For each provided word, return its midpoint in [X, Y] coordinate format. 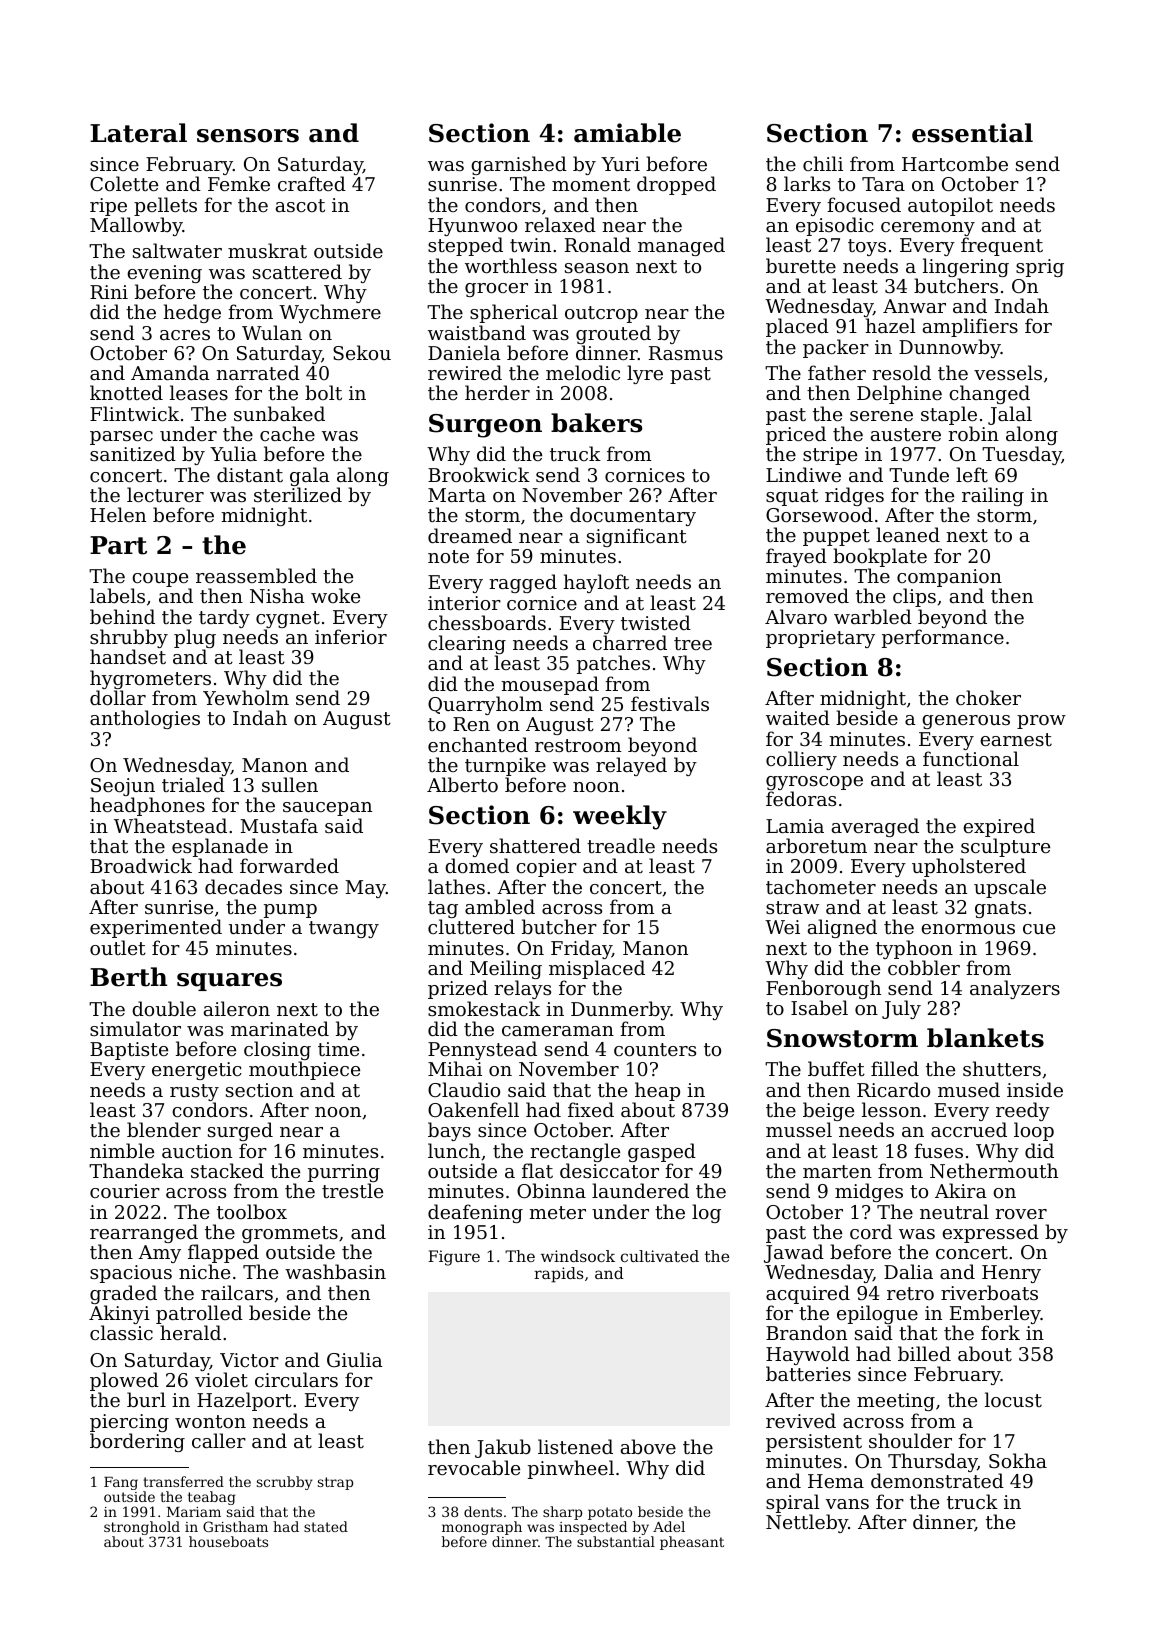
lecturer [165, 494]
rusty [194, 1092]
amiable [627, 133]
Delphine [899, 394]
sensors [248, 136]
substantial [616, 1541]
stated [326, 1526]
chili [823, 163]
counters [655, 1049]
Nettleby [807, 1523]
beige [828, 1112]
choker [988, 697]
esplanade [220, 848]
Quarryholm [485, 705]
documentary [633, 516]
